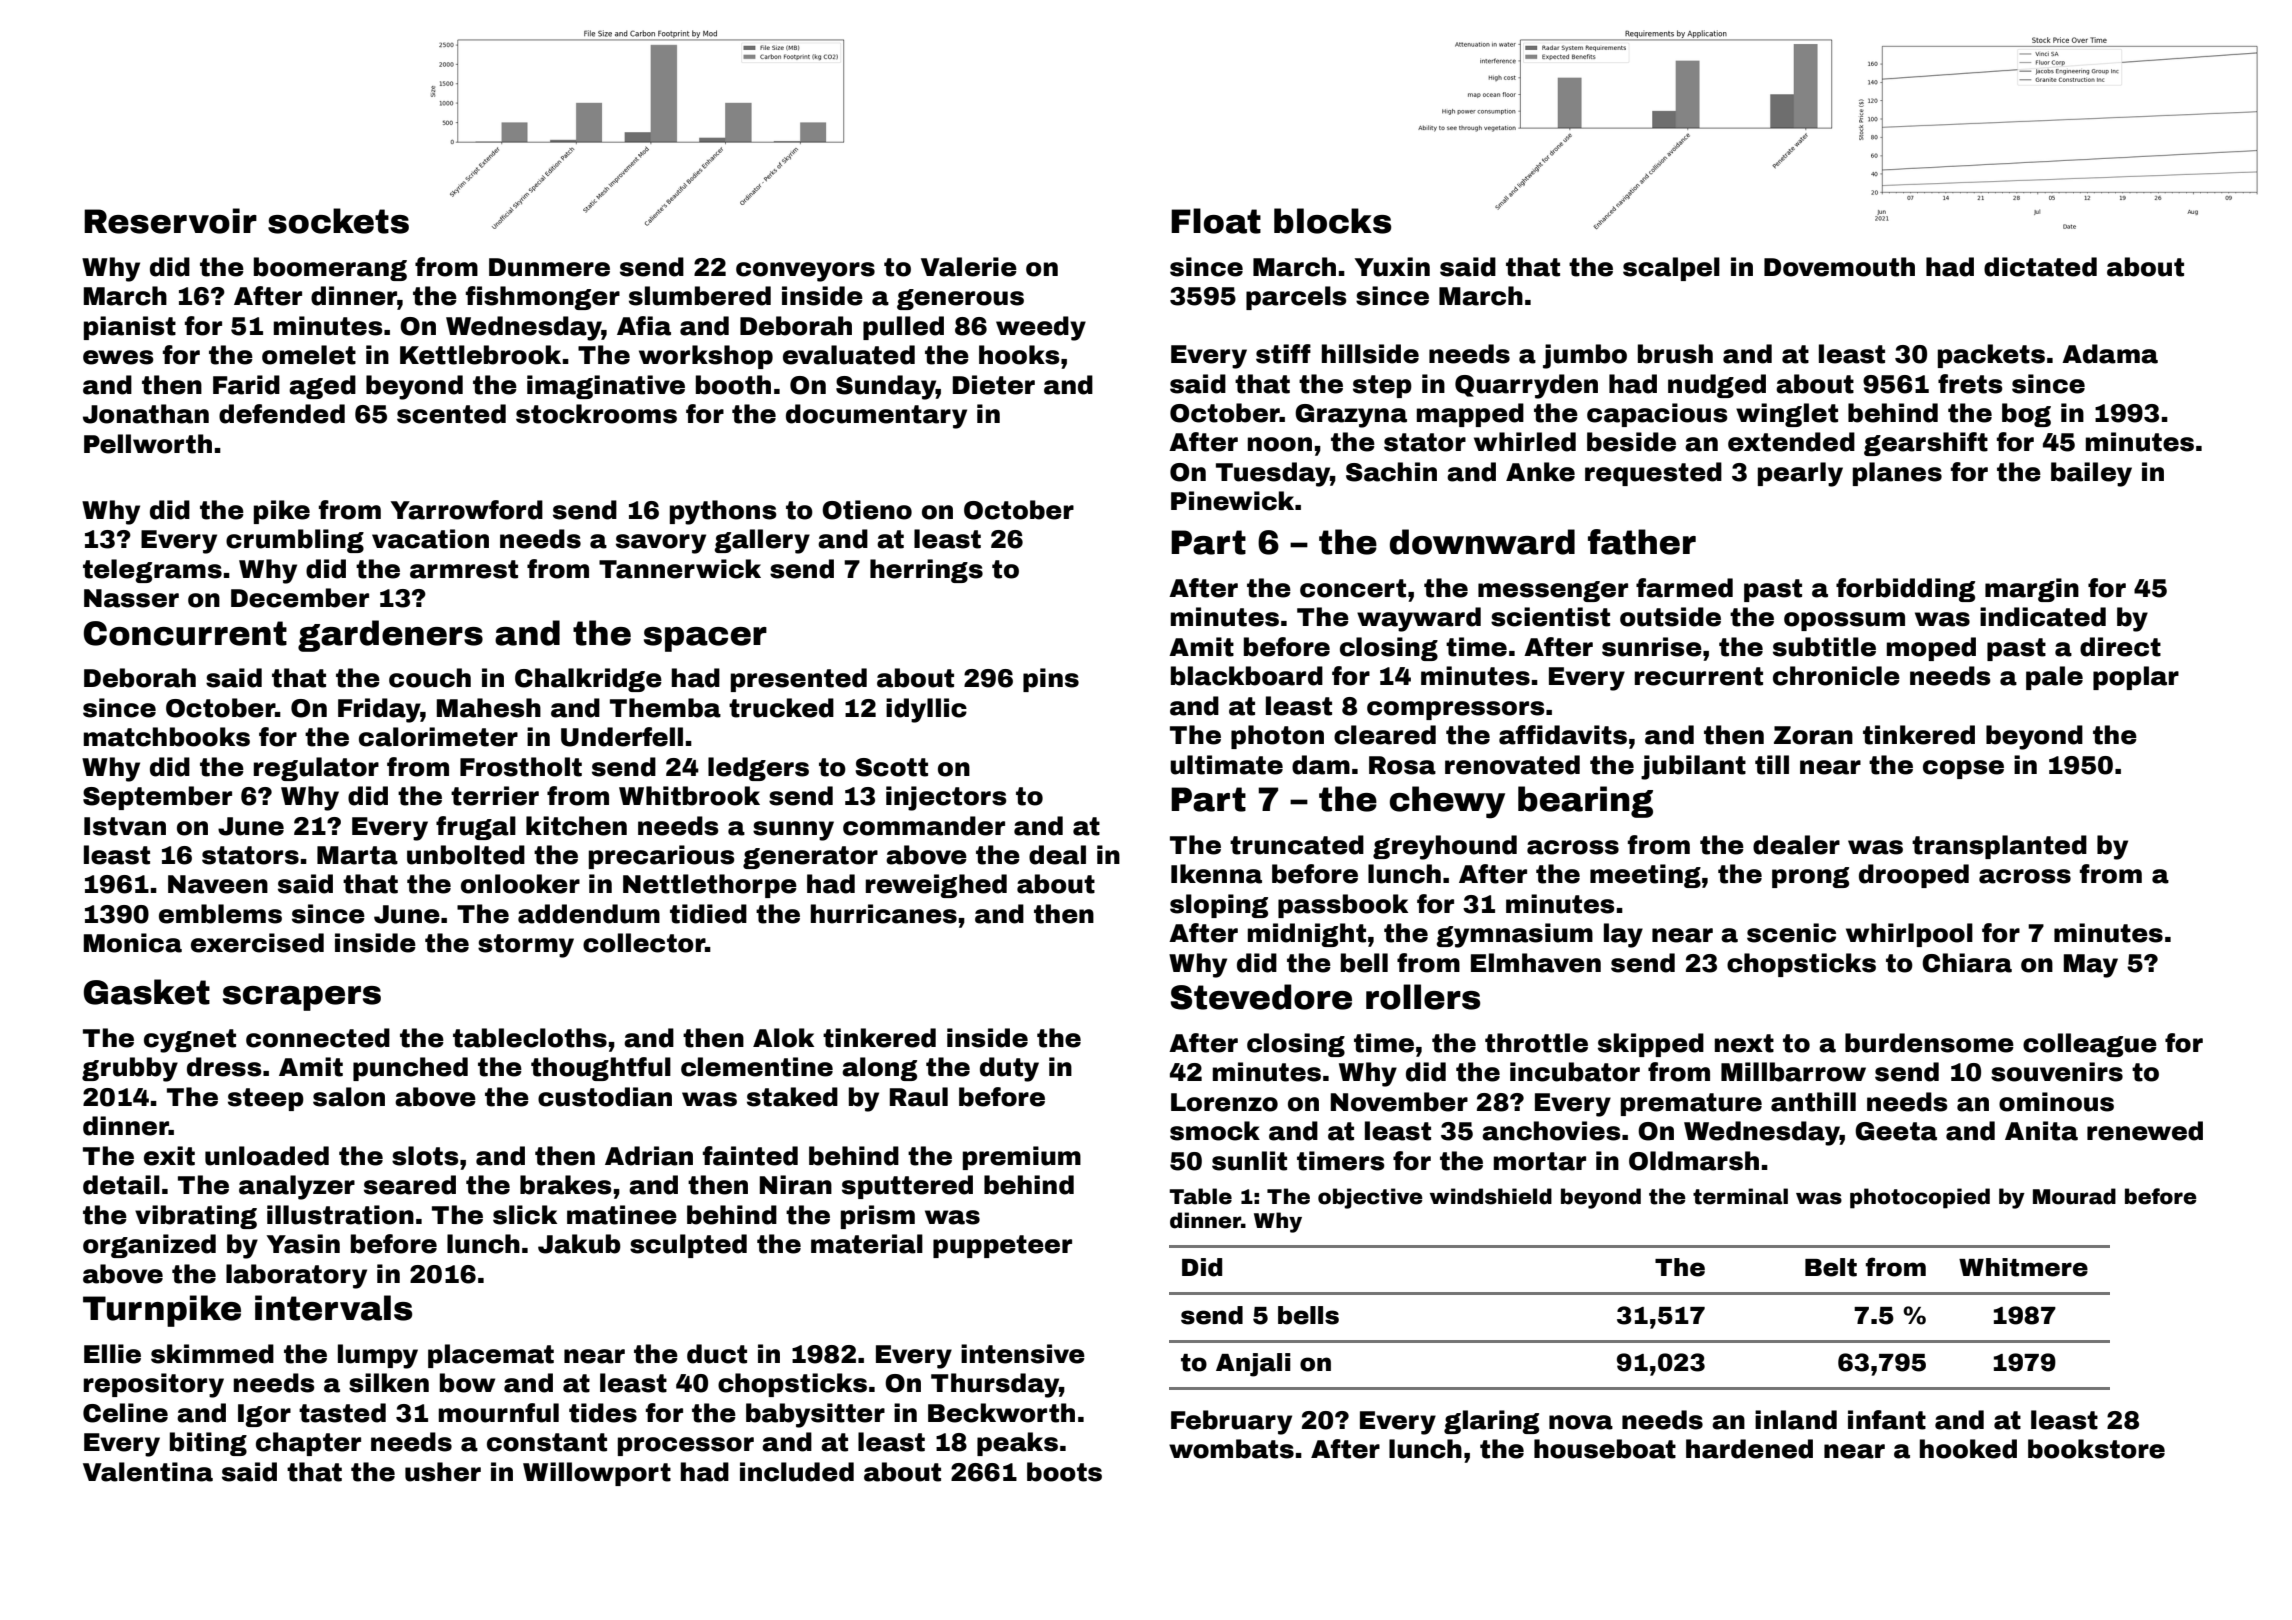  Describe the element at coordinates (1064, 1472) in the document. I see `boots` at that location.
